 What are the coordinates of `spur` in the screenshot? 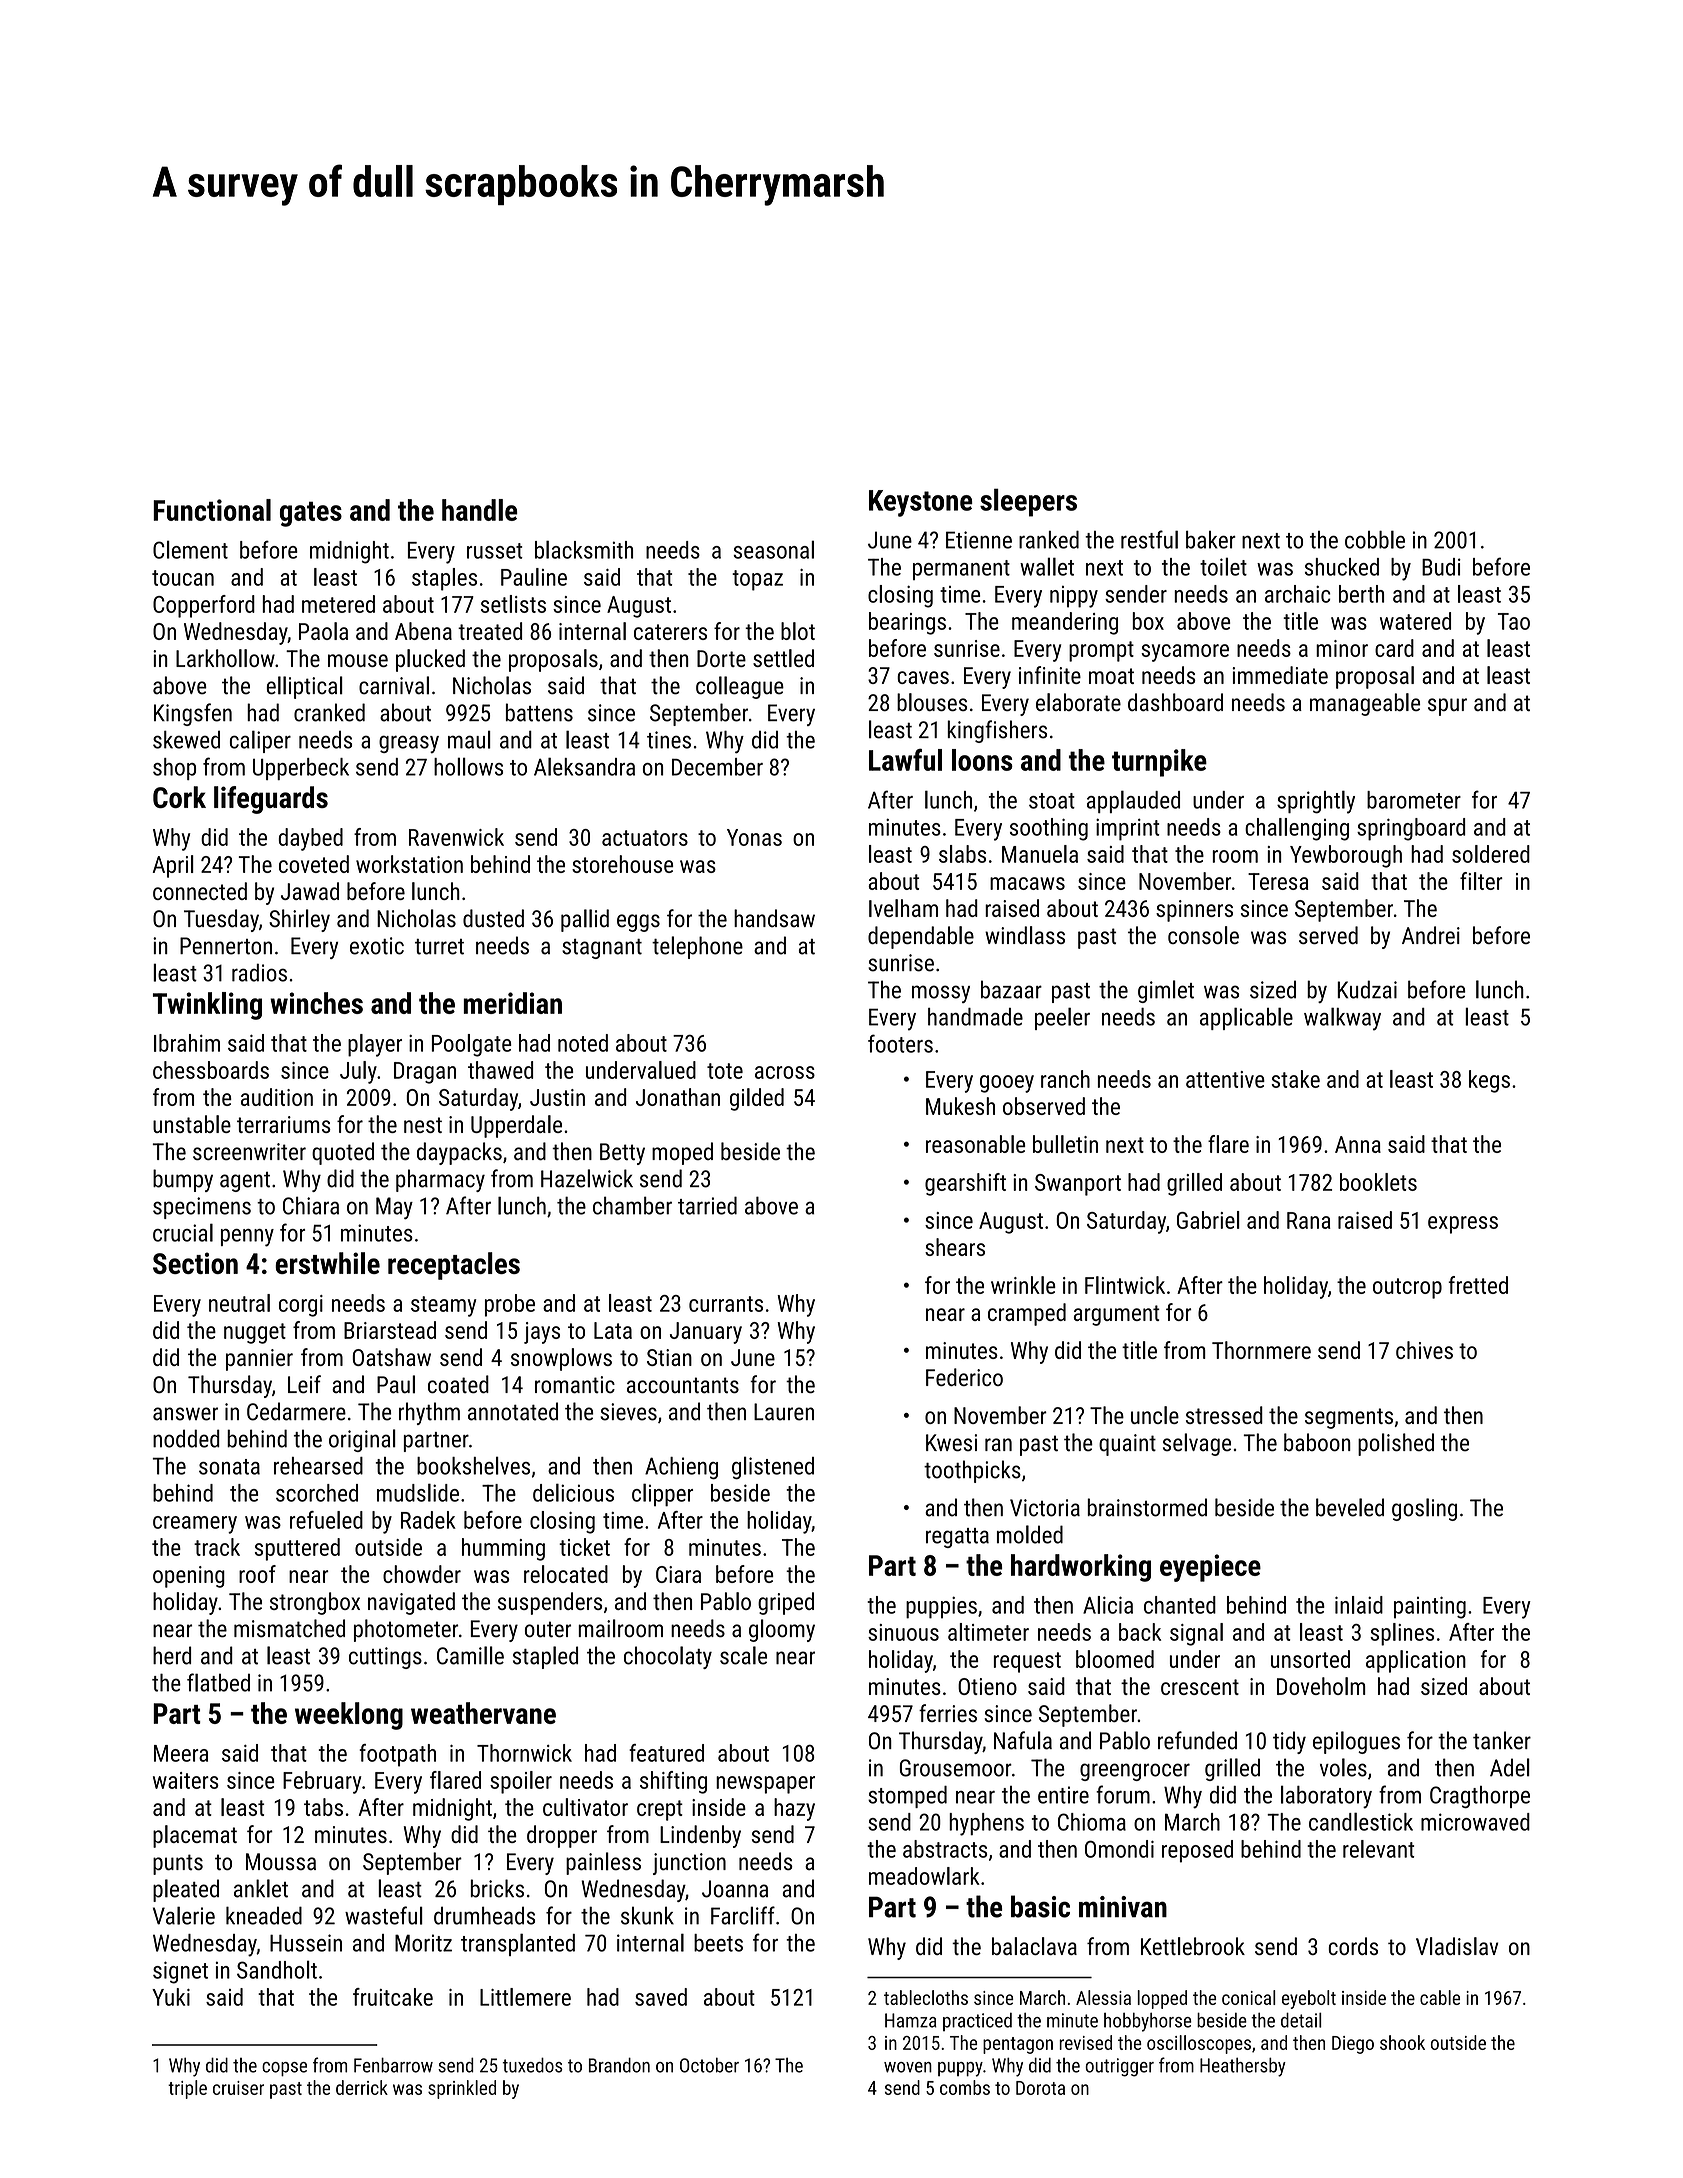 It's located at (1447, 707).
